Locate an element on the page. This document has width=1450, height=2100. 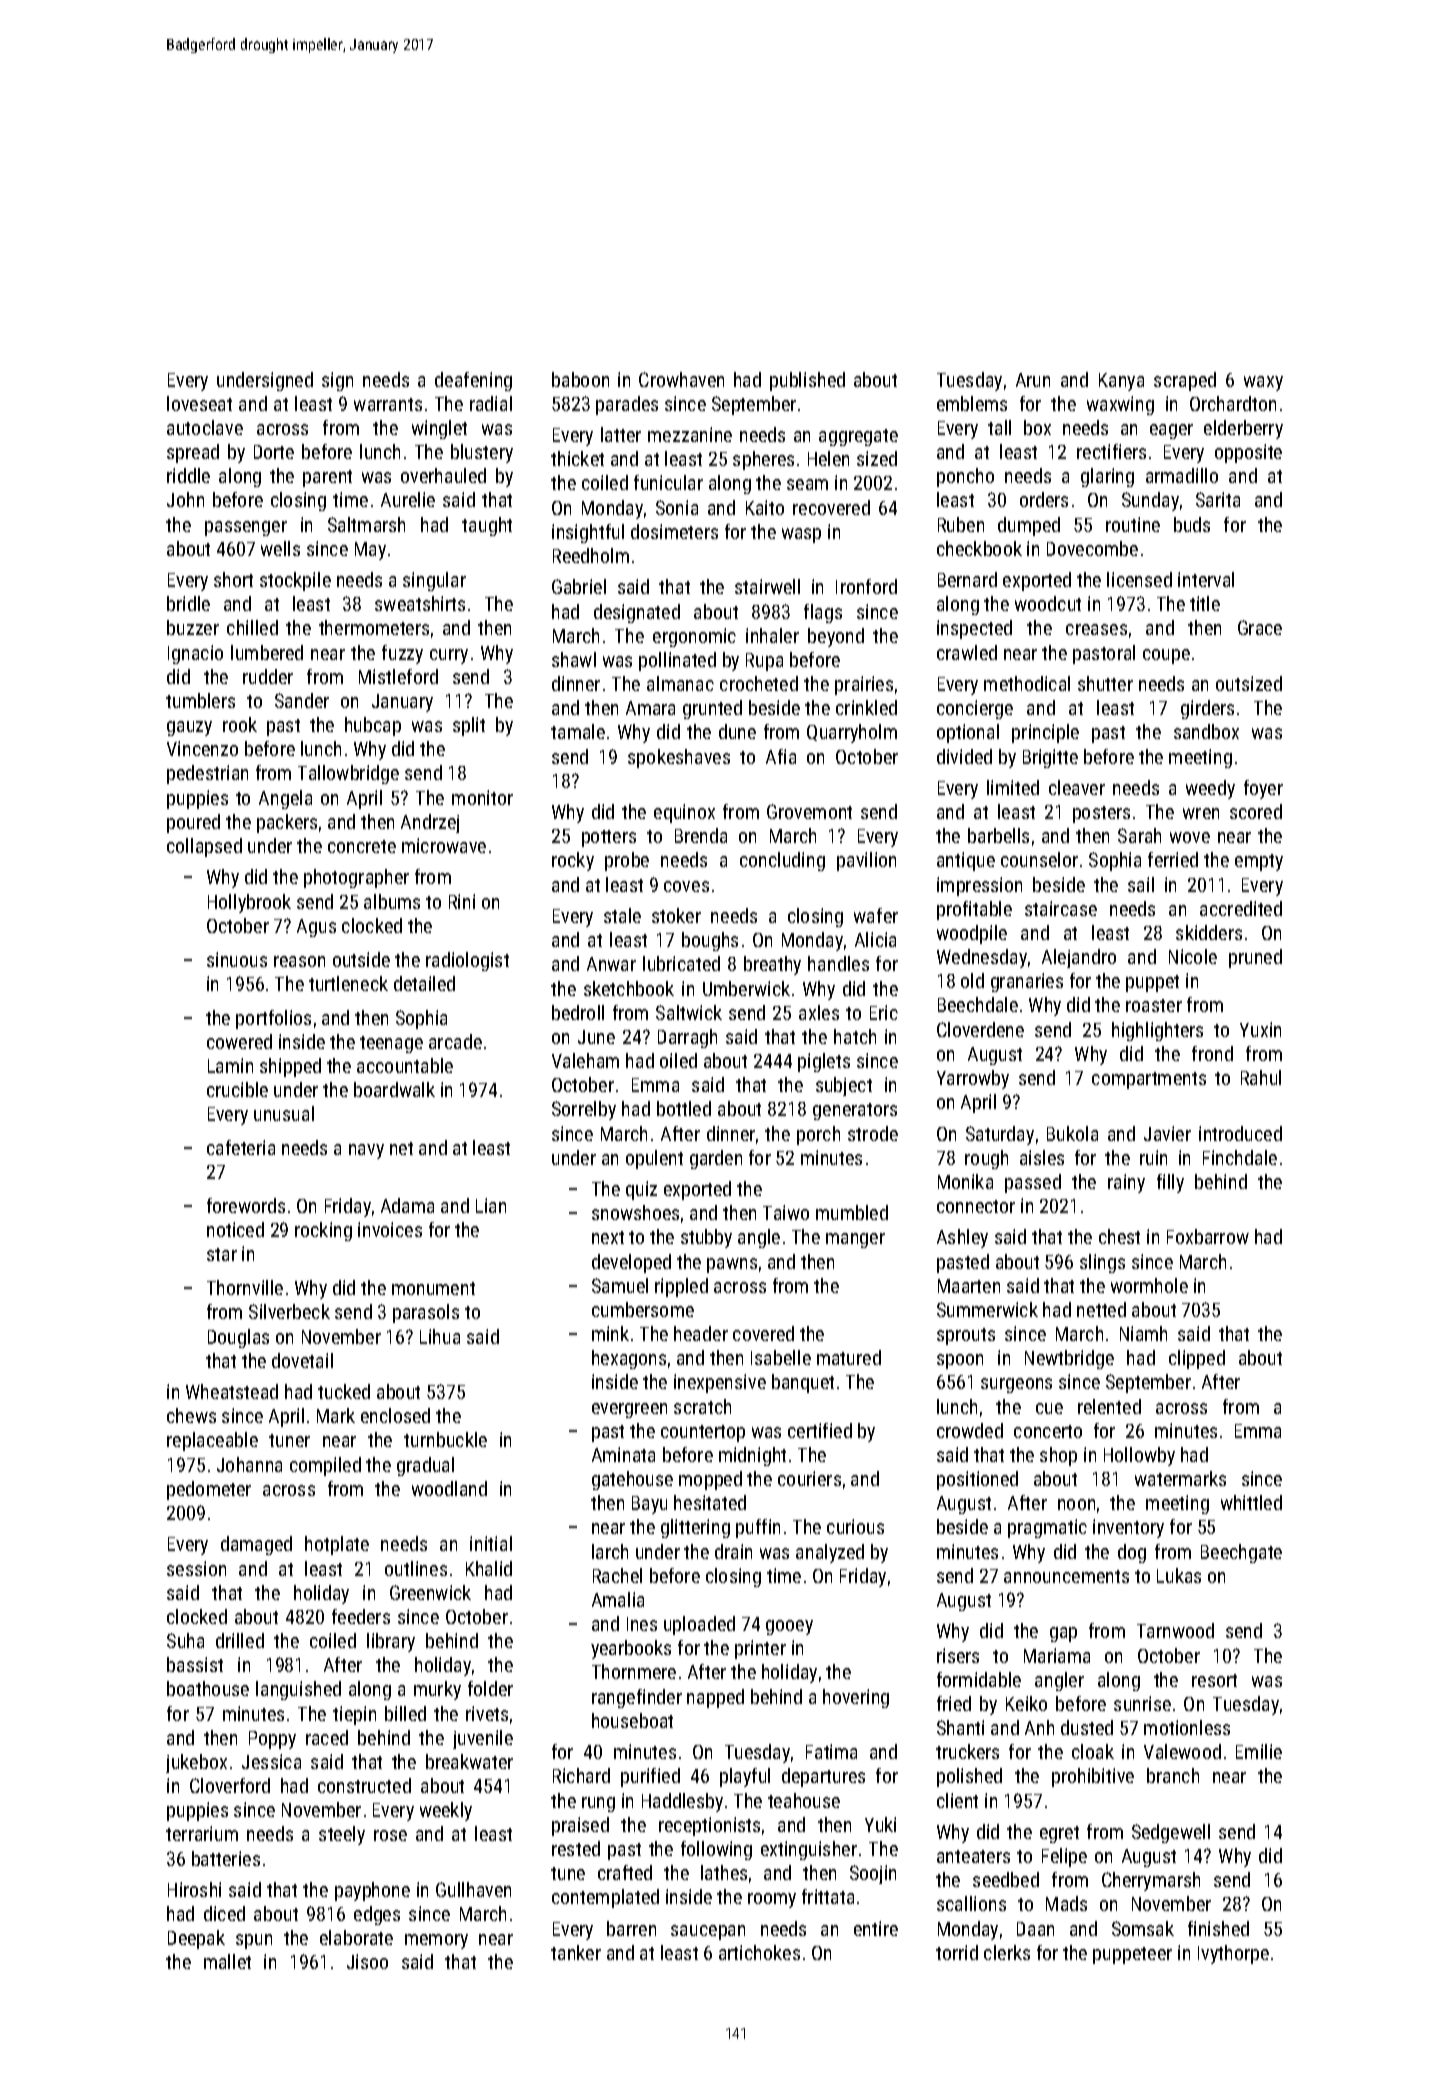
concerto is located at coordinates (1048, 1431).
